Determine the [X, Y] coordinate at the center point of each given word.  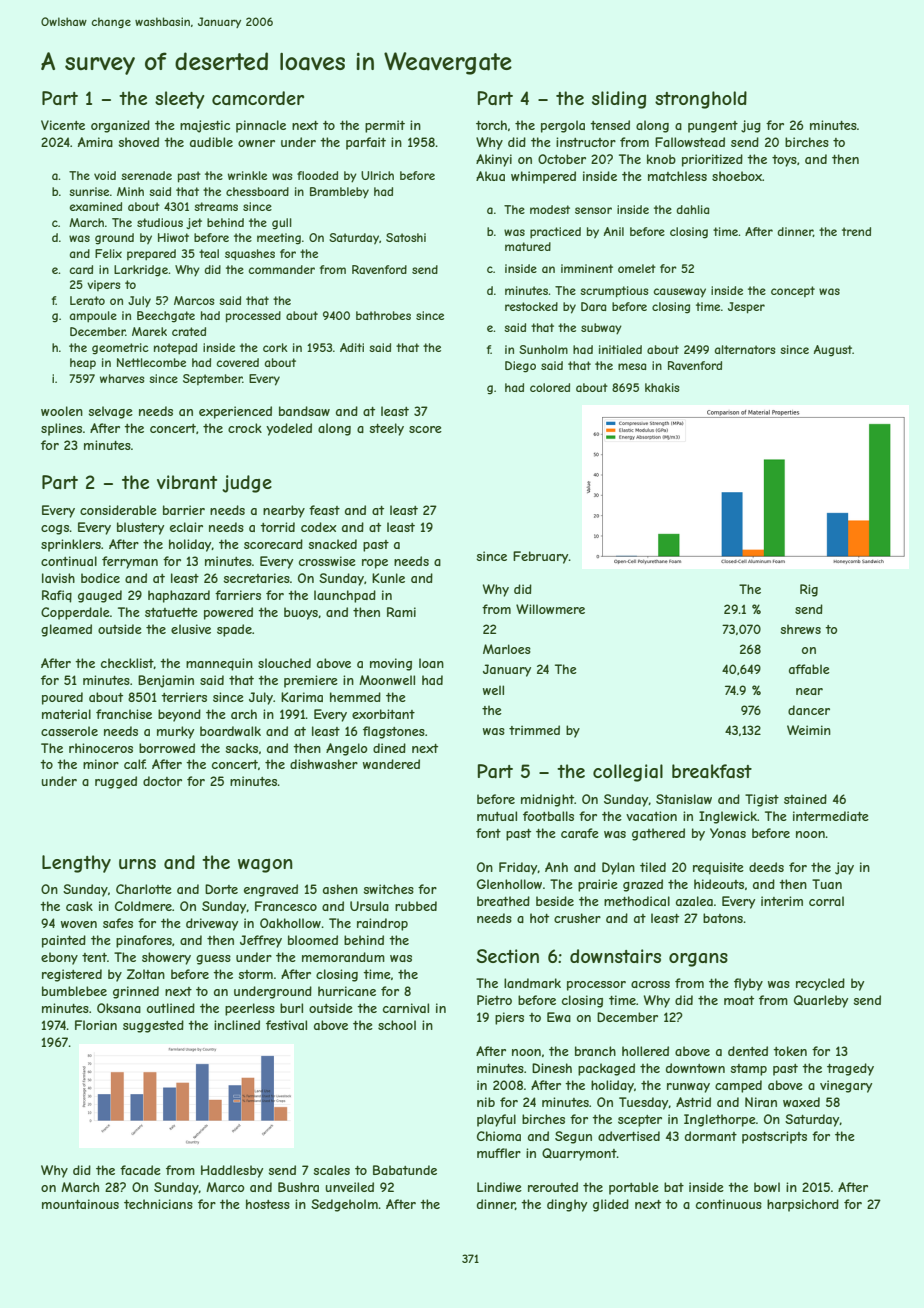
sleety [179, 100]
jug [751, 126]
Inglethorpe [720, 1120]
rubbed [416, 906]
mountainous [80, 1204]
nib [486, 1102]
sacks [241, 748]
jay [844, 868]
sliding [619, 100]
